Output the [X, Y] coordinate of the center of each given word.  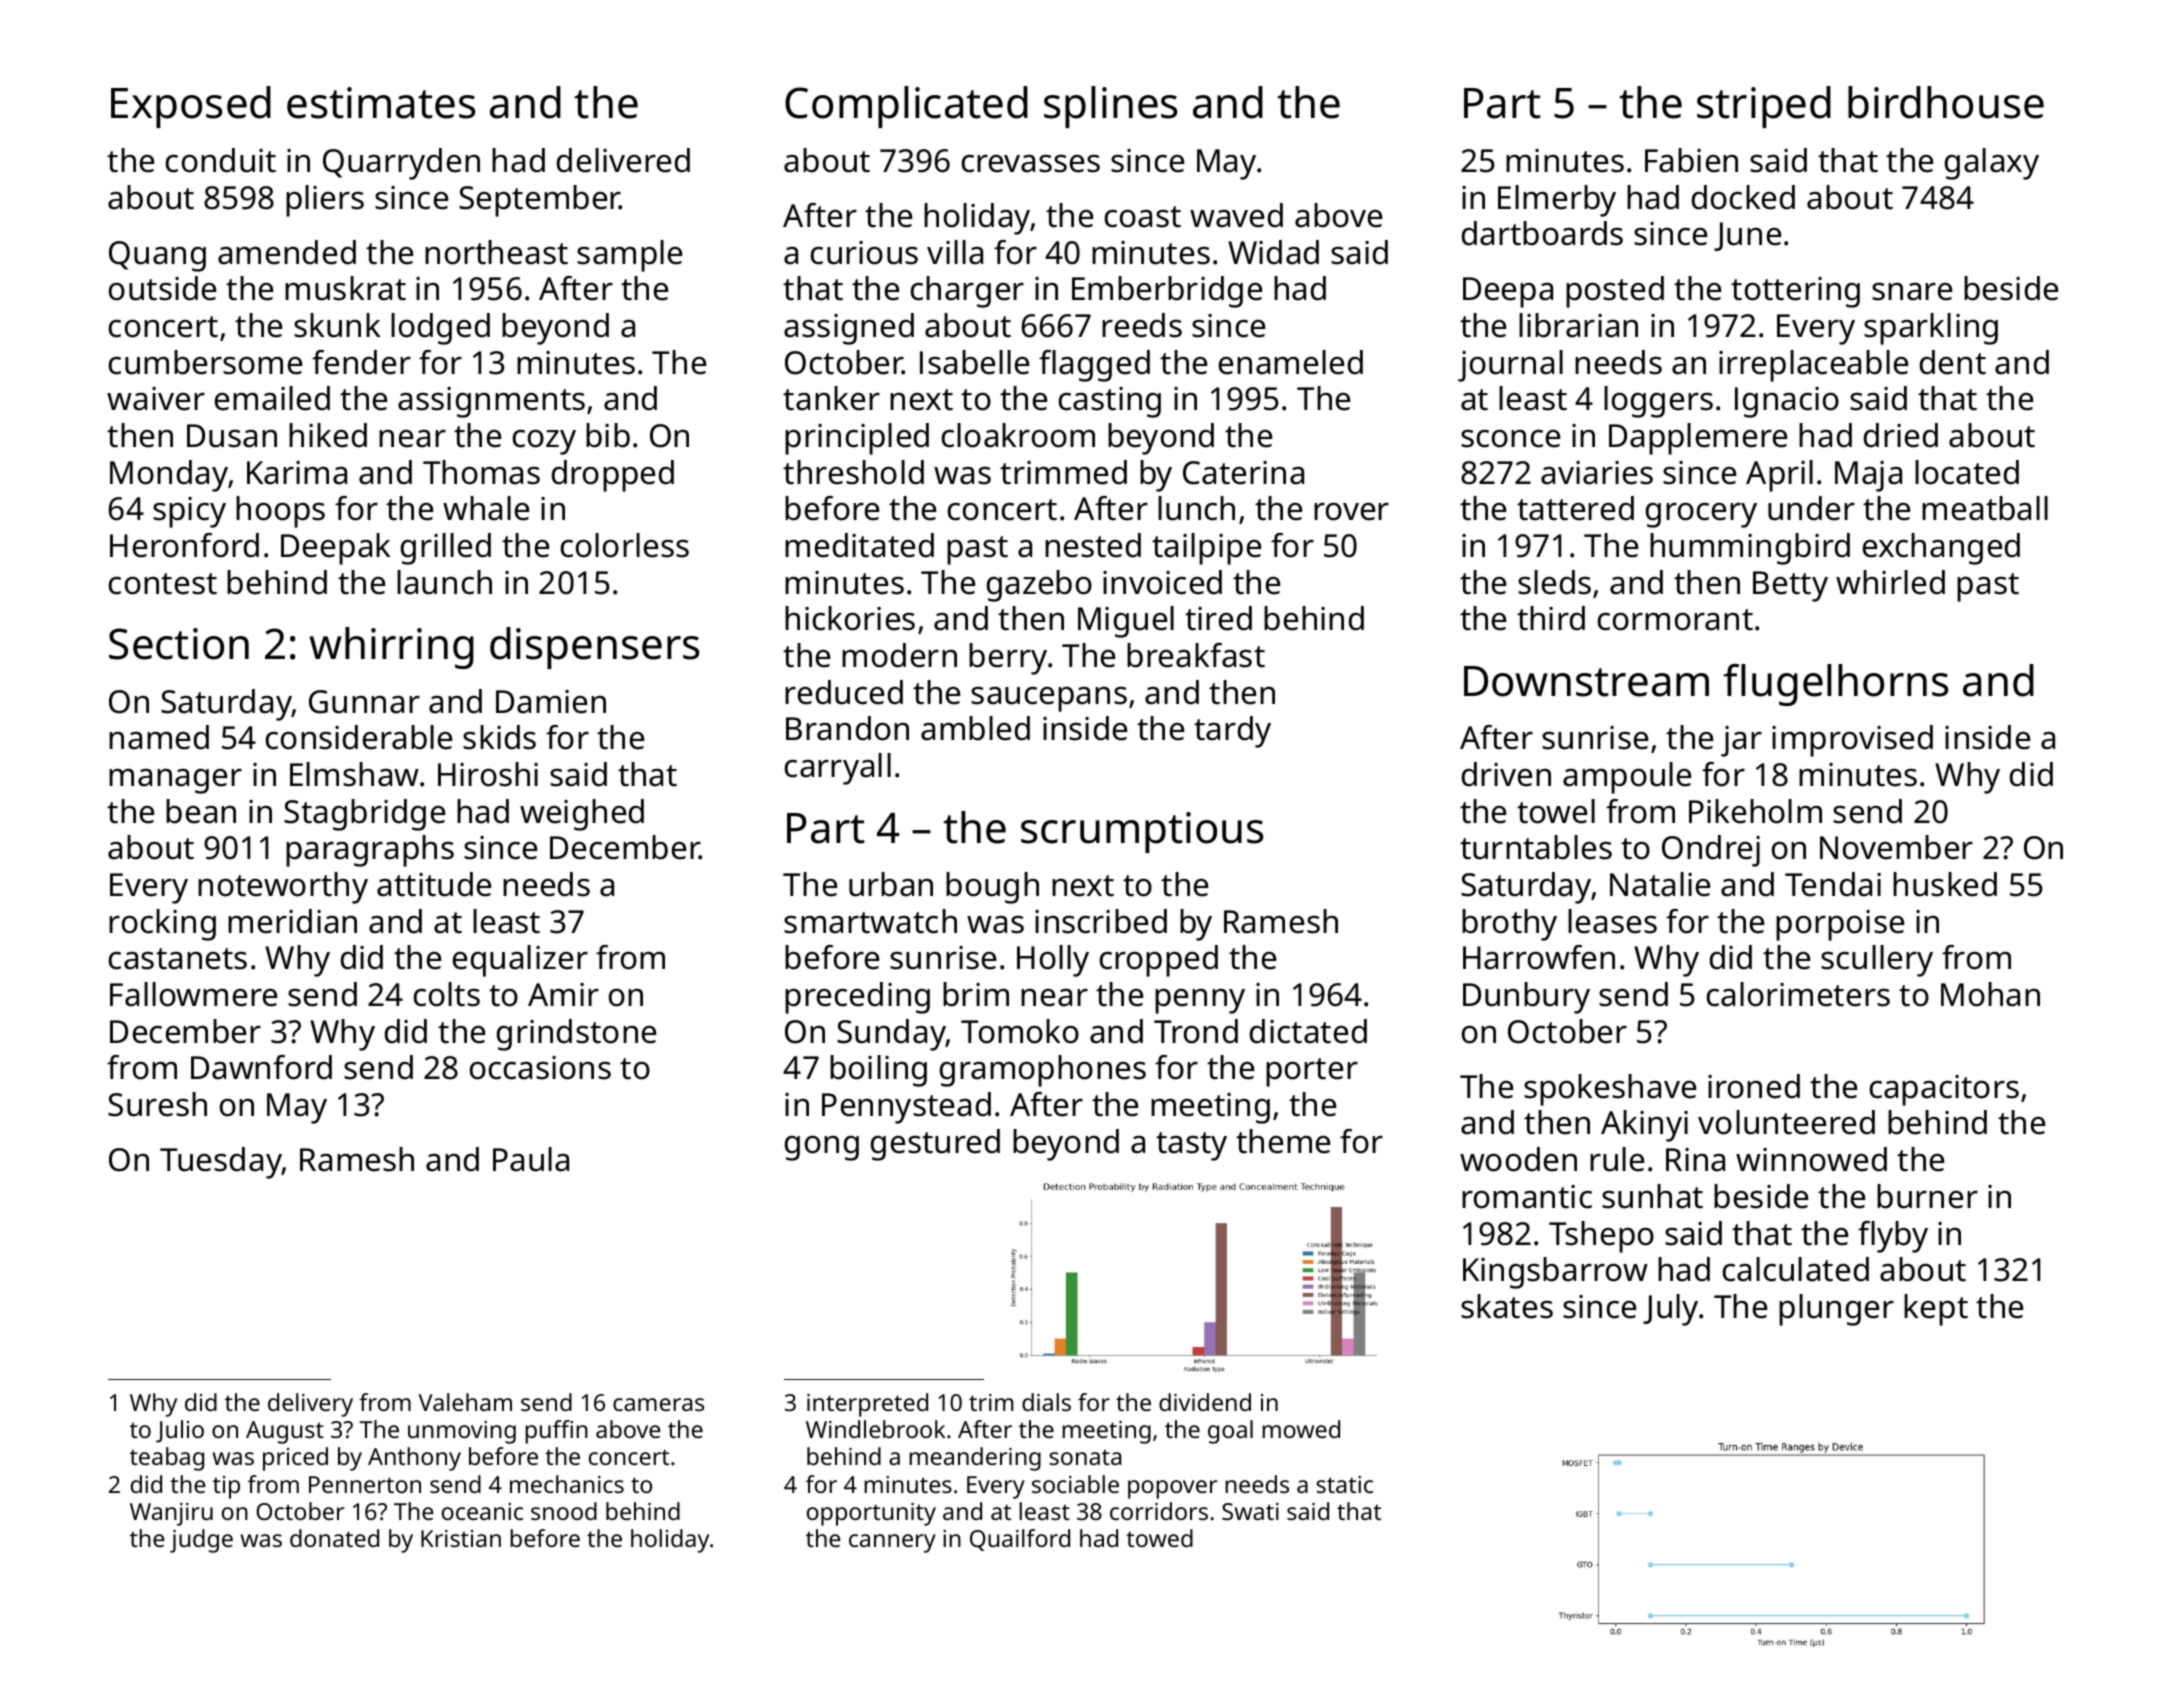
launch [444, 582]
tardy [1232, 732]
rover [1351, 512]
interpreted [867, 1405]
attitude [434, 884]
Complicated [906, 107]
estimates [381, 103]
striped [1764, 107]
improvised [1852, 741]
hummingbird [1750, 549]
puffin [556, 1432]
